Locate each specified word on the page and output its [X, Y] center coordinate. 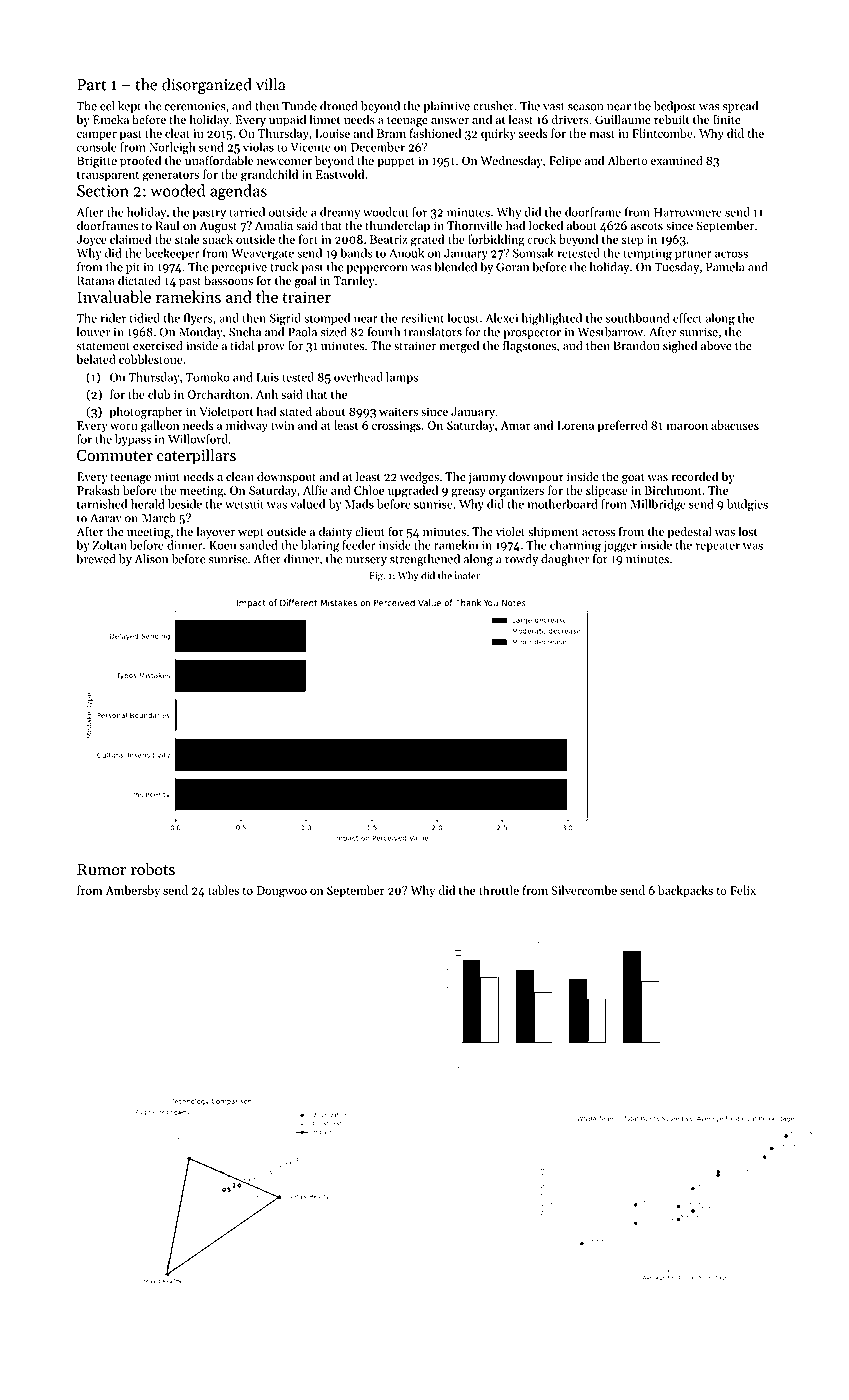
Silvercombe [584, 890]
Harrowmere [688, 212]
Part [91, 85]
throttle [499, 890]
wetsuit [244, 504]
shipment [553, 532]
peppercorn [377, 269]
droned [339, 106]
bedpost [675, 107]
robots [153, 869]
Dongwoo [282, 892]
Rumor [101, 869]
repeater [718, 547]
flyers [198, 319]
